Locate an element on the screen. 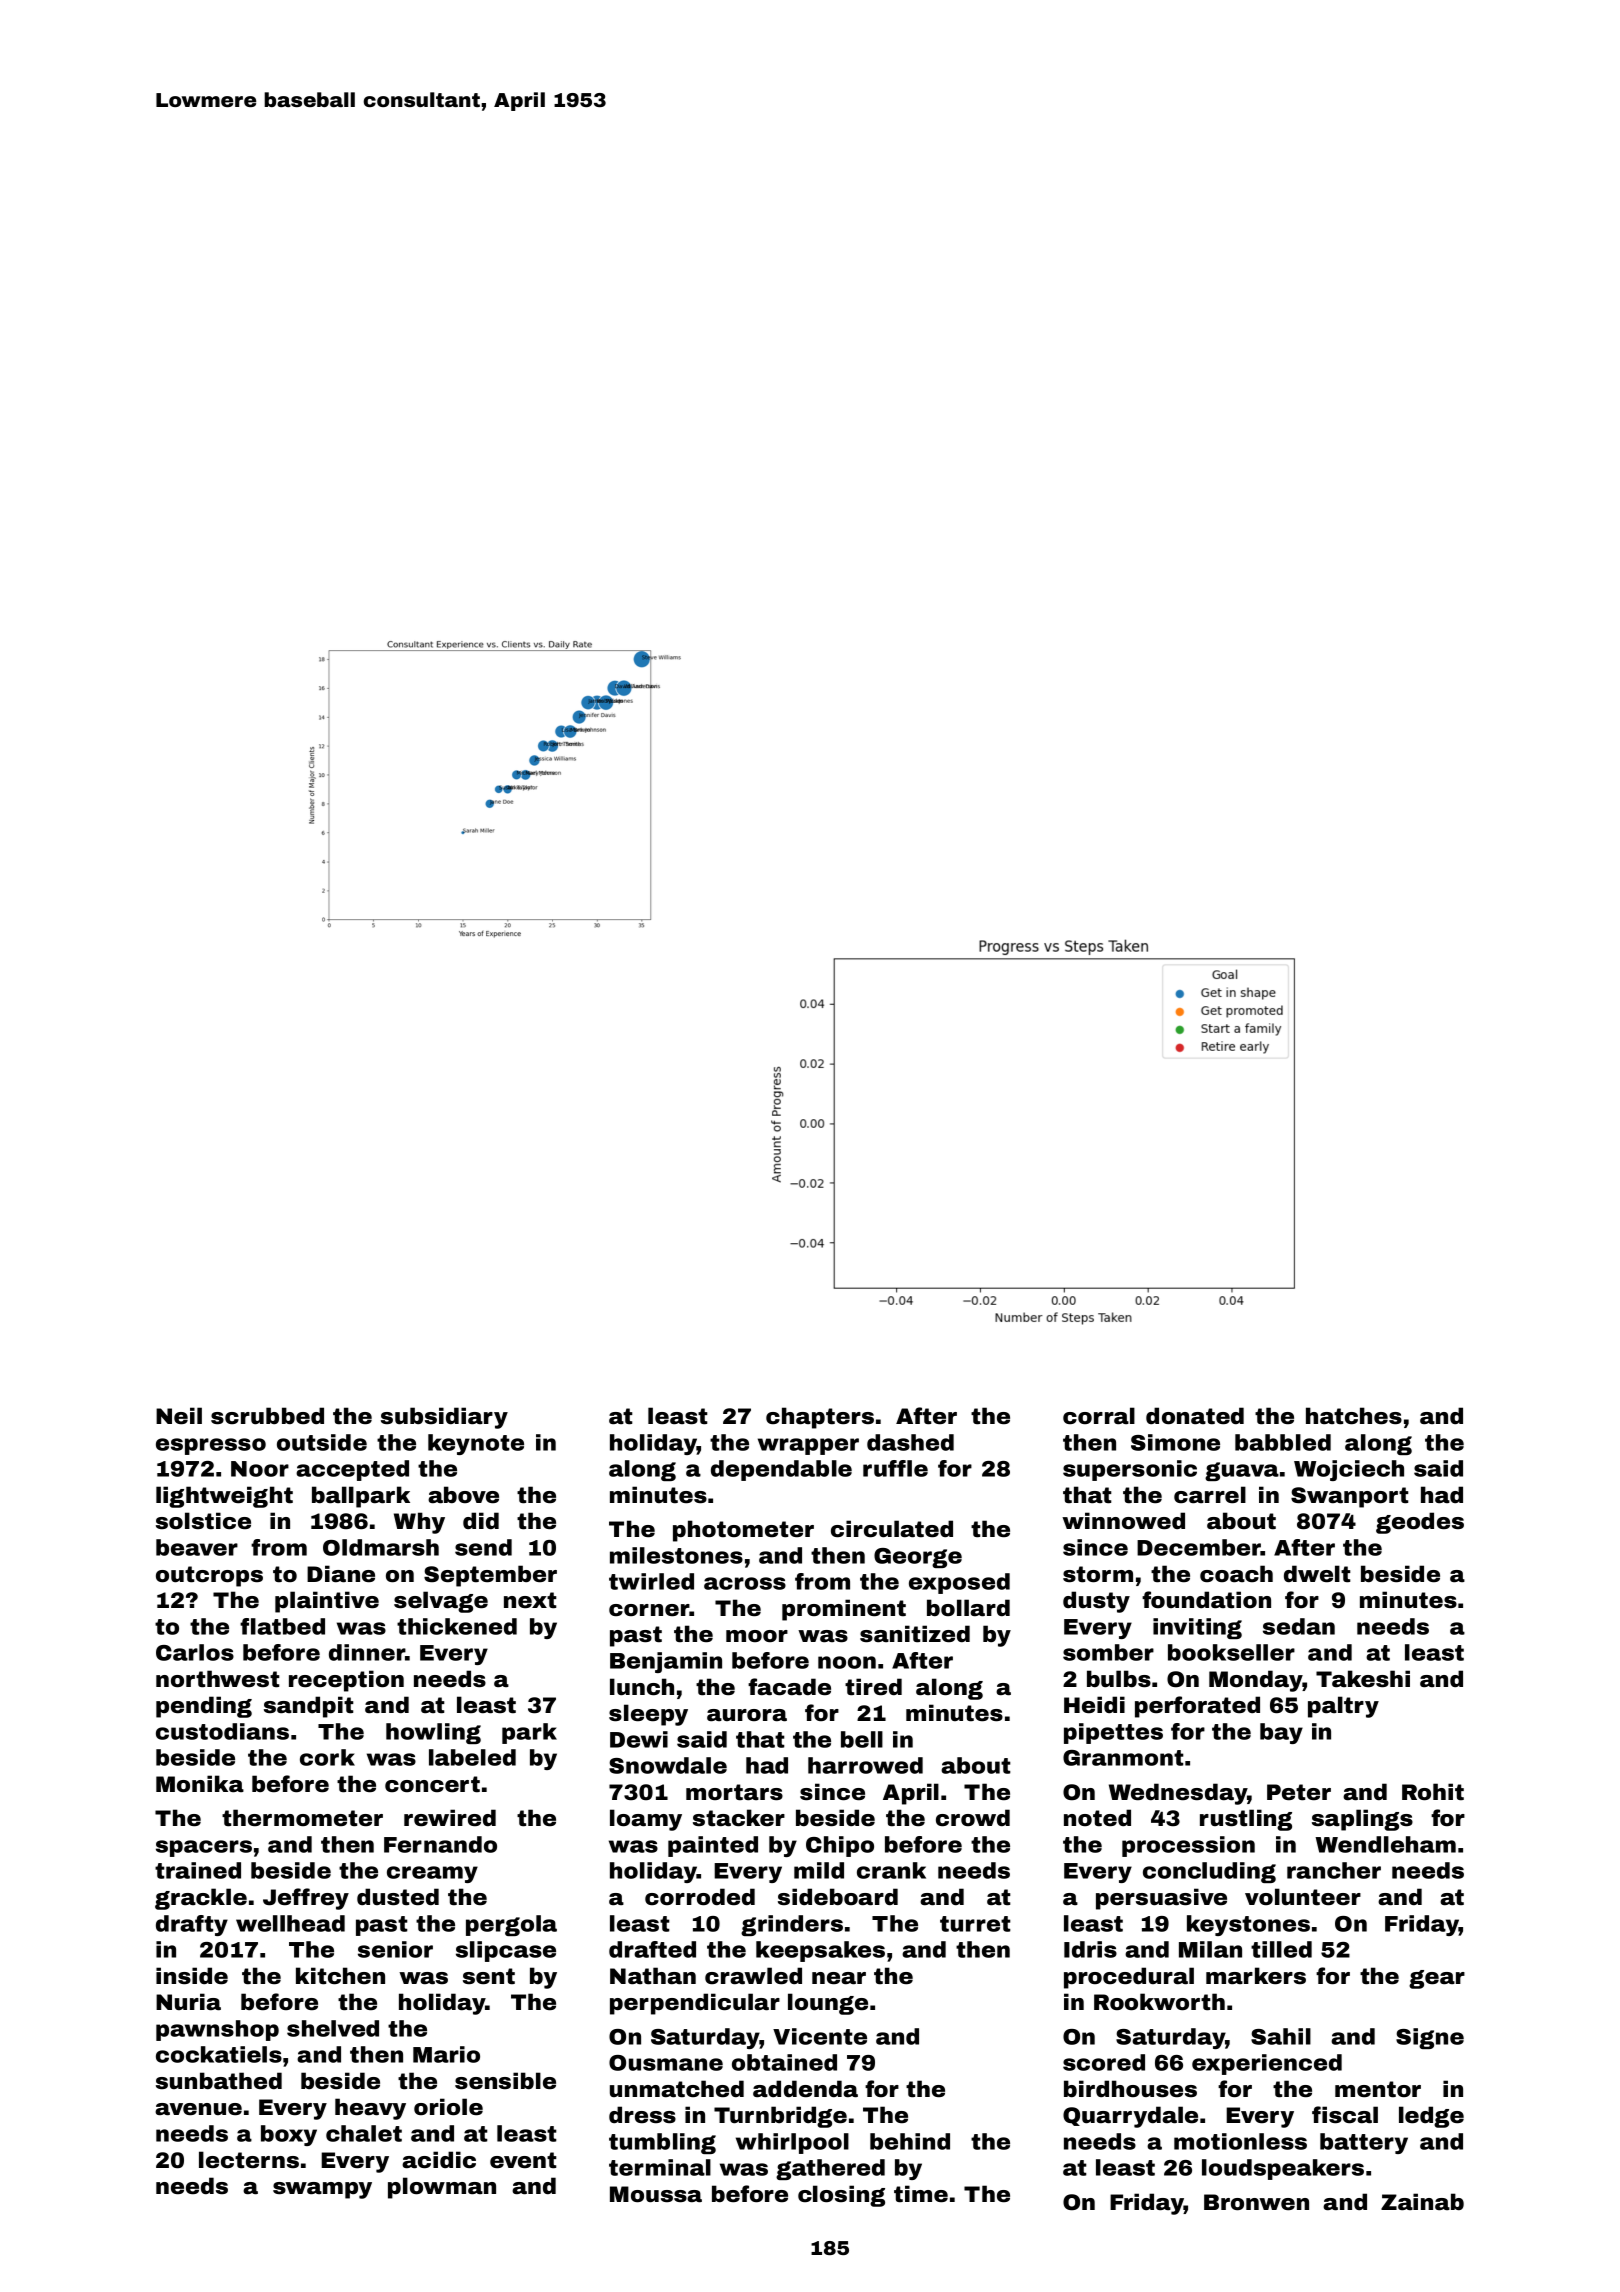 Image resolution: width=1620 pixels, height=2292 pixels. behind is located at coordinates (910, 2141).
